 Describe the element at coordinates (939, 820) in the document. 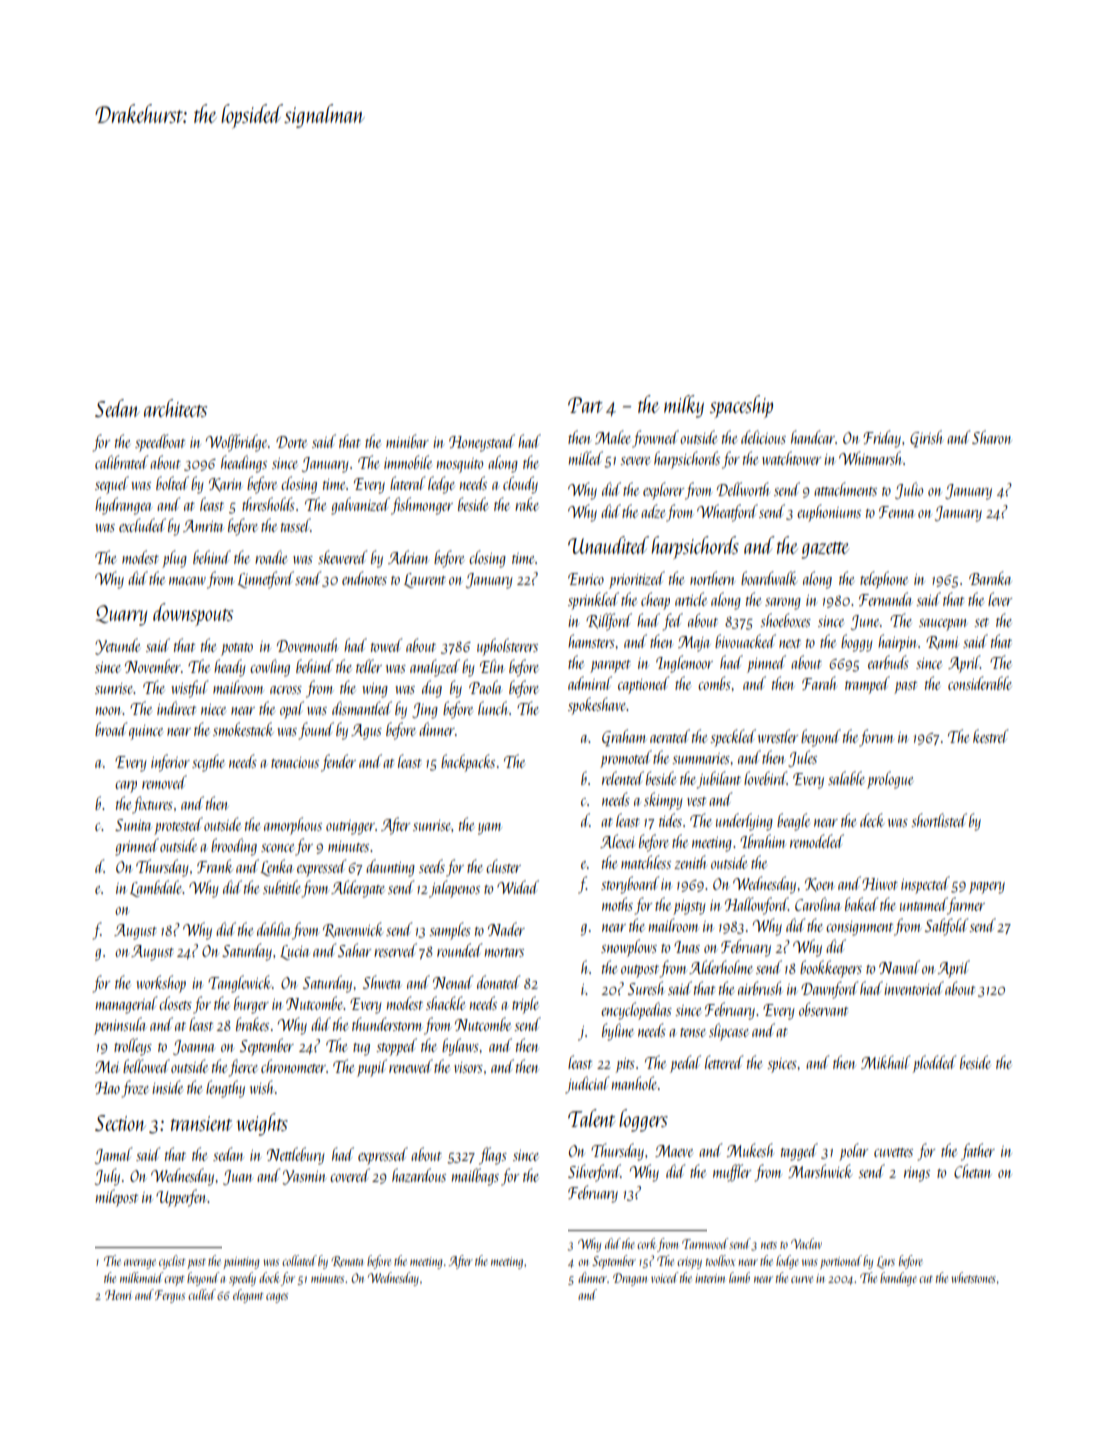

I see `shortlisted` at that location.
